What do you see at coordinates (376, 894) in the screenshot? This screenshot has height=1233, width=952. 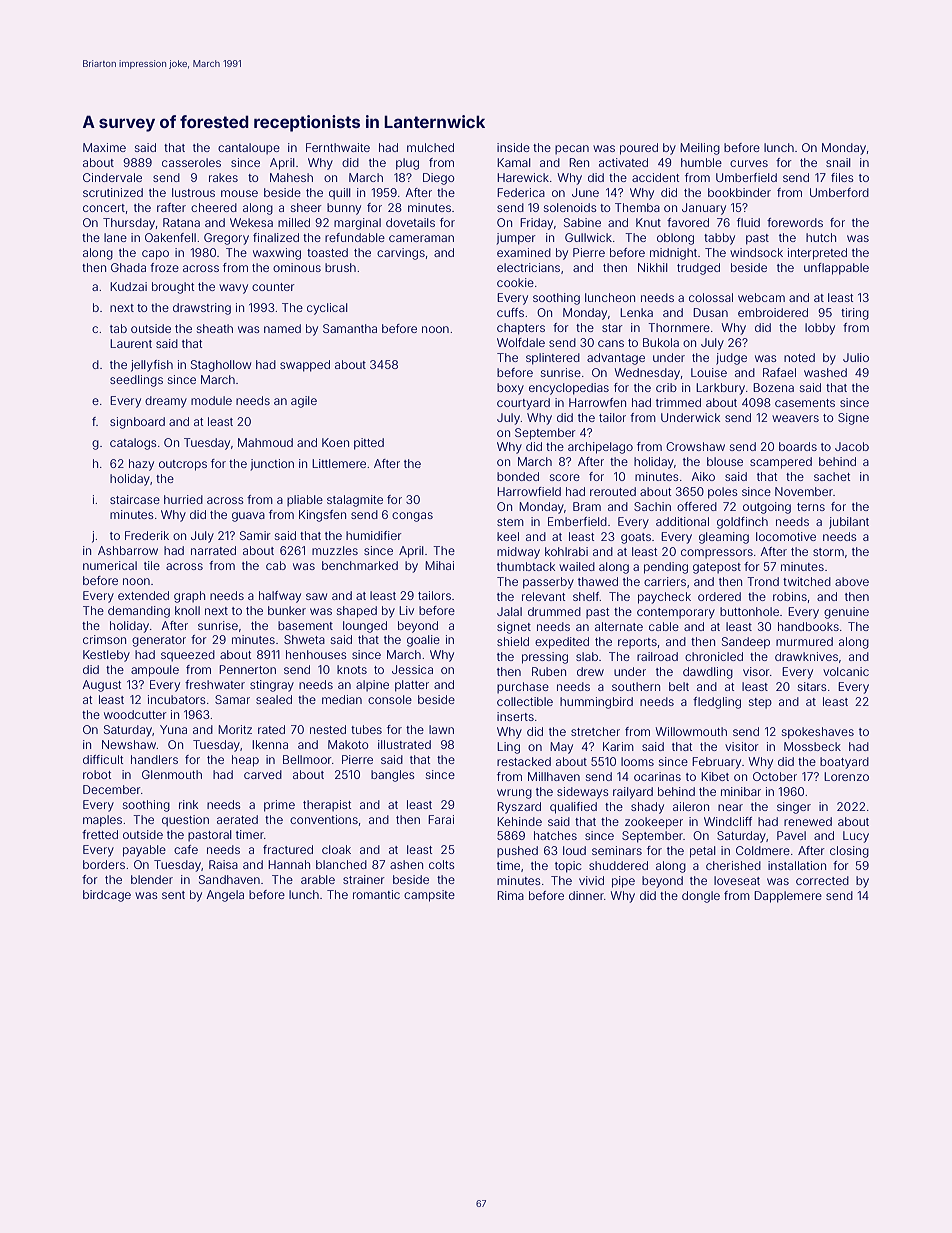 I see `romantic` at bounding box center [376, 894].
